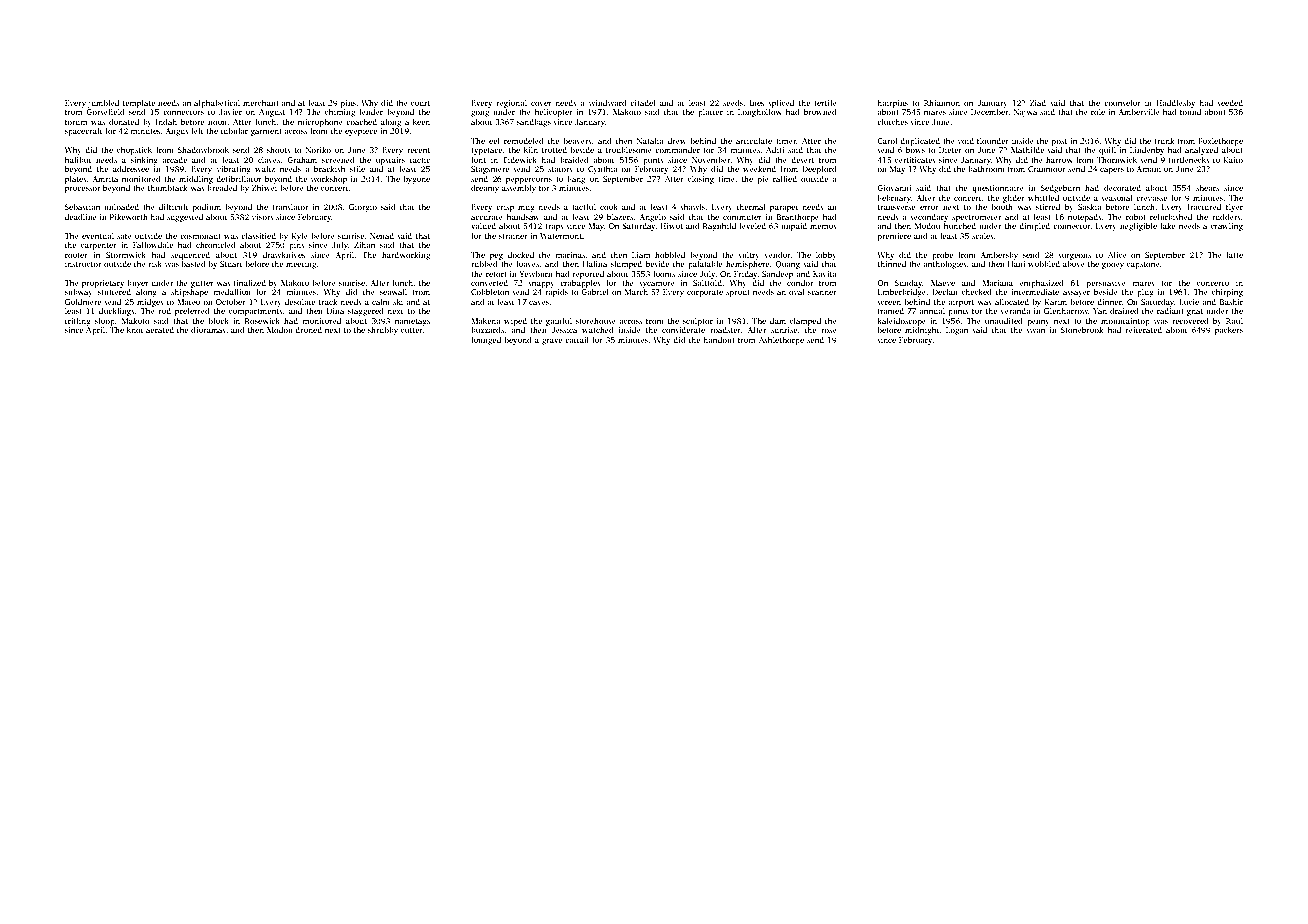  What do you see at coordinates (894, 188) in the document?
I see `Giovanni` at bounding box center [894, 188].
